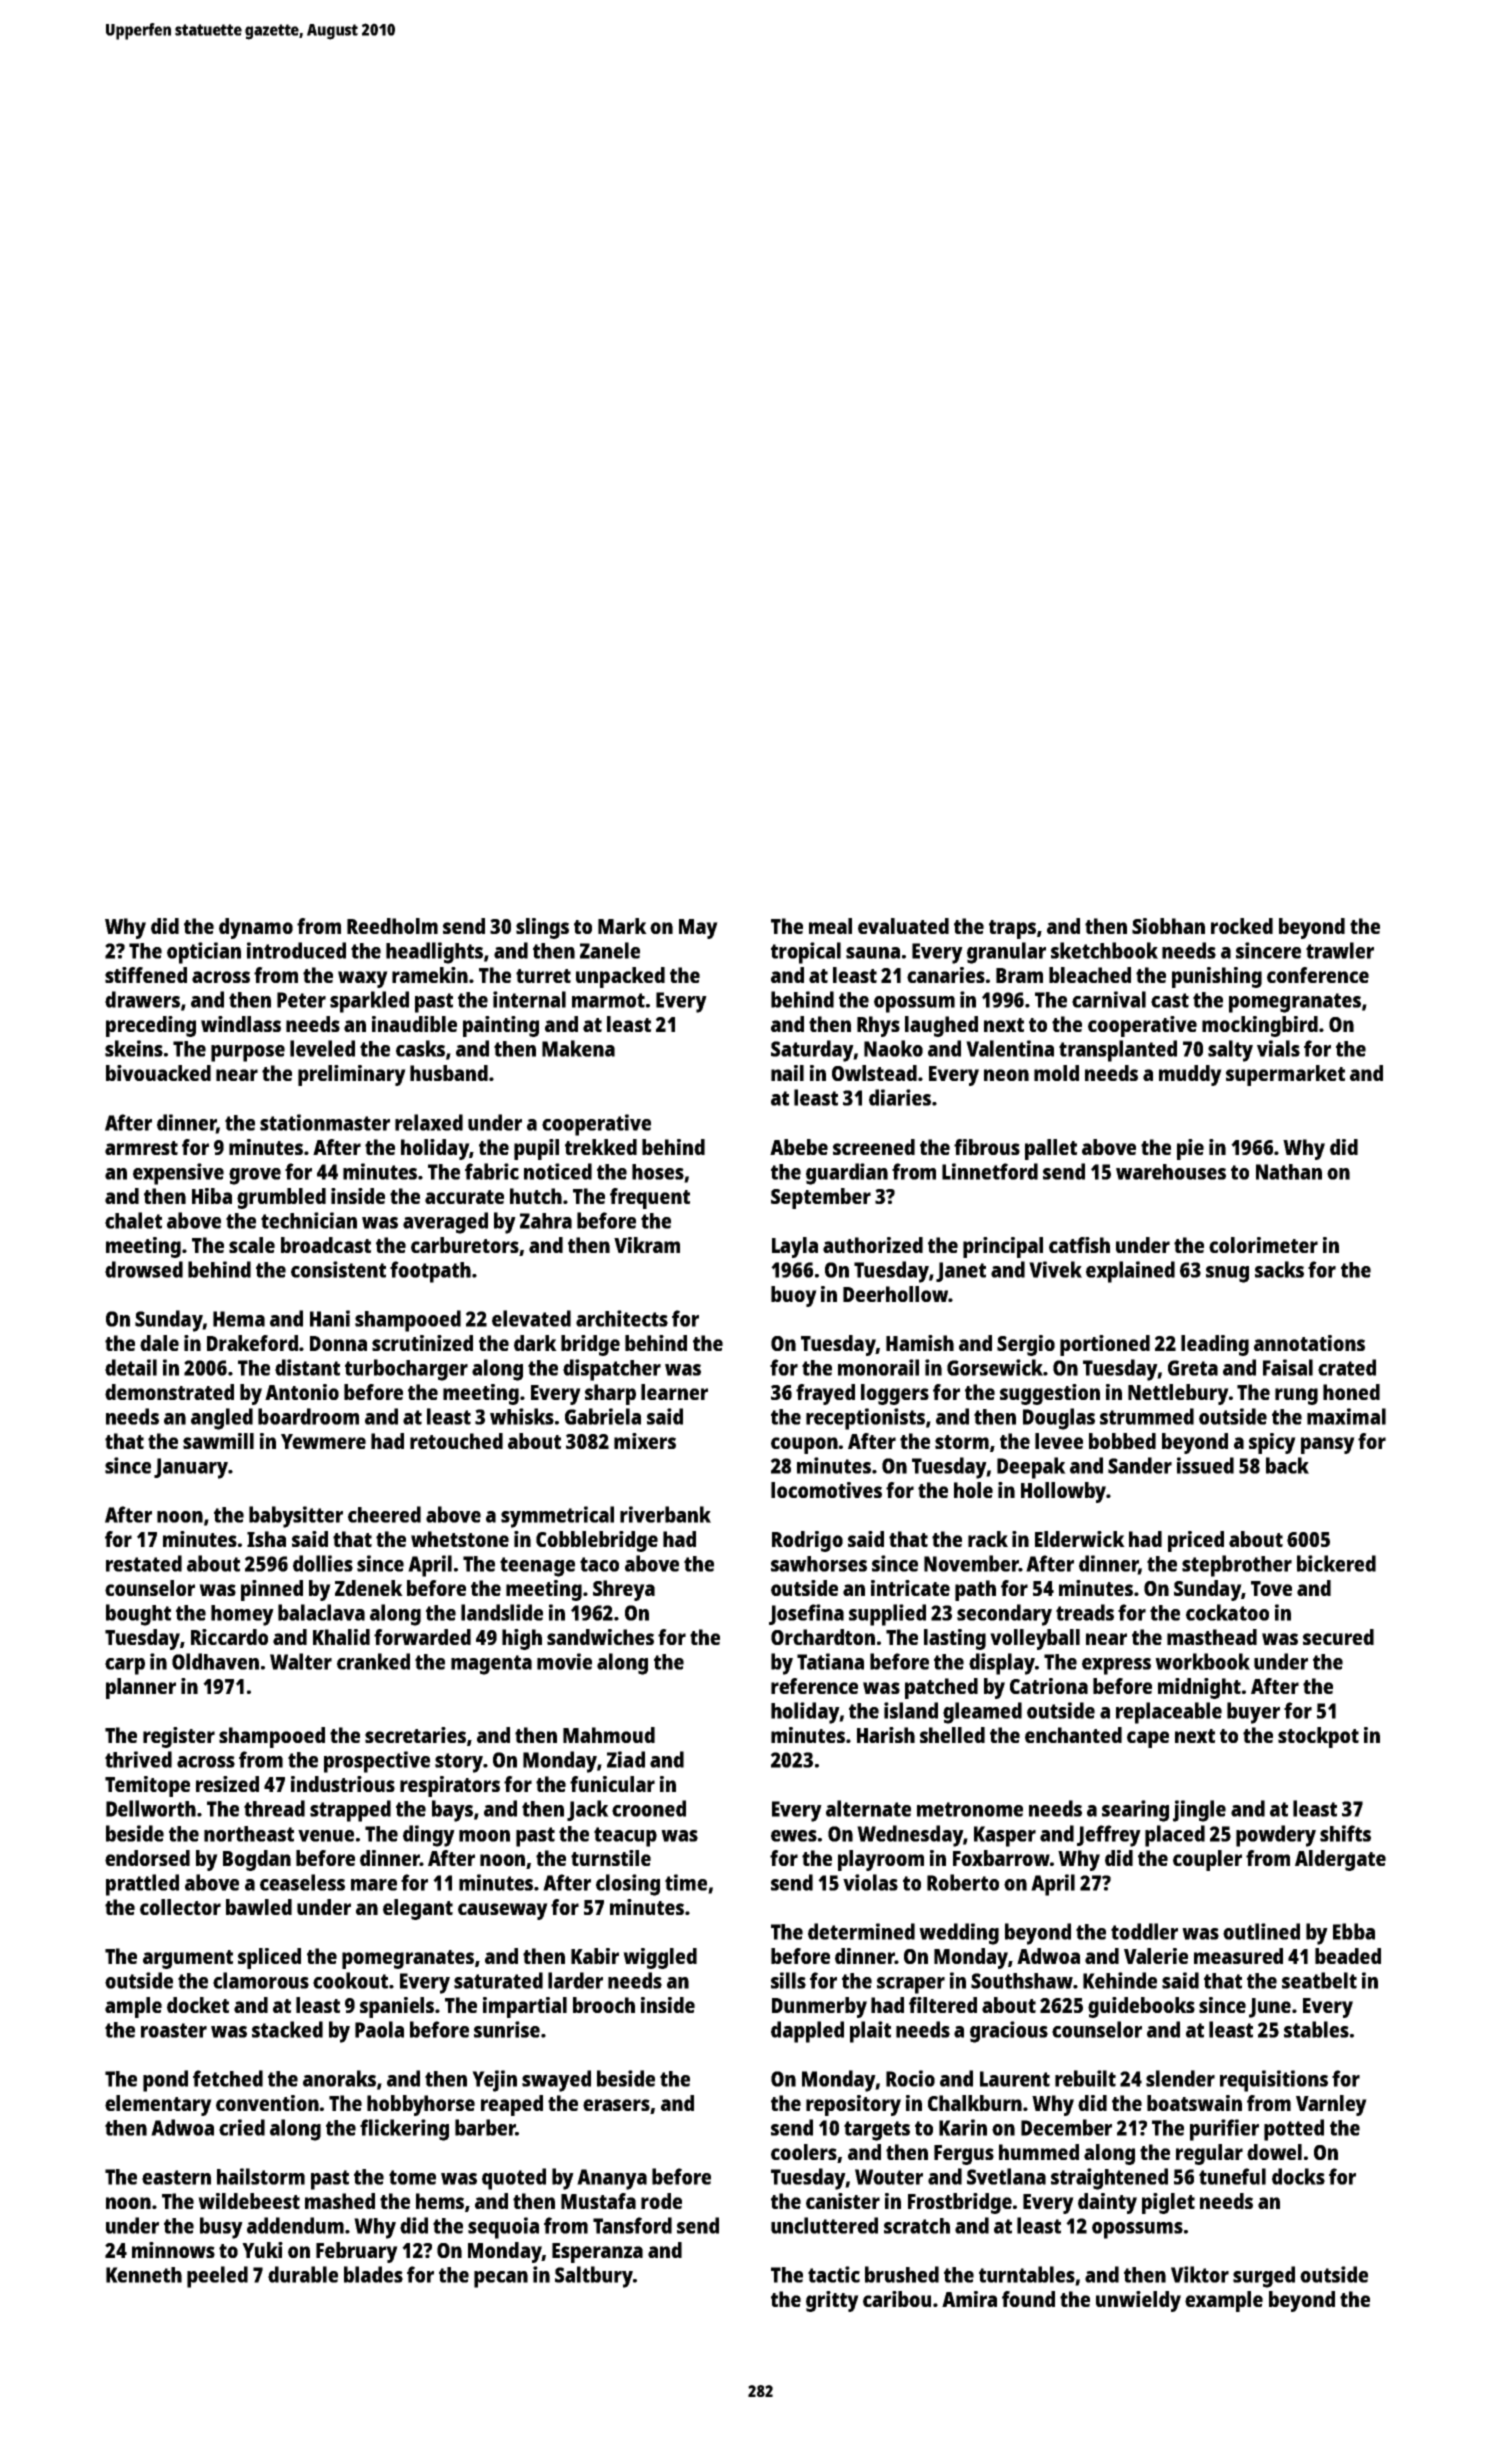 The height and width of the image is (2464, 1496). I want to click on tropical, so click(806, 953).
